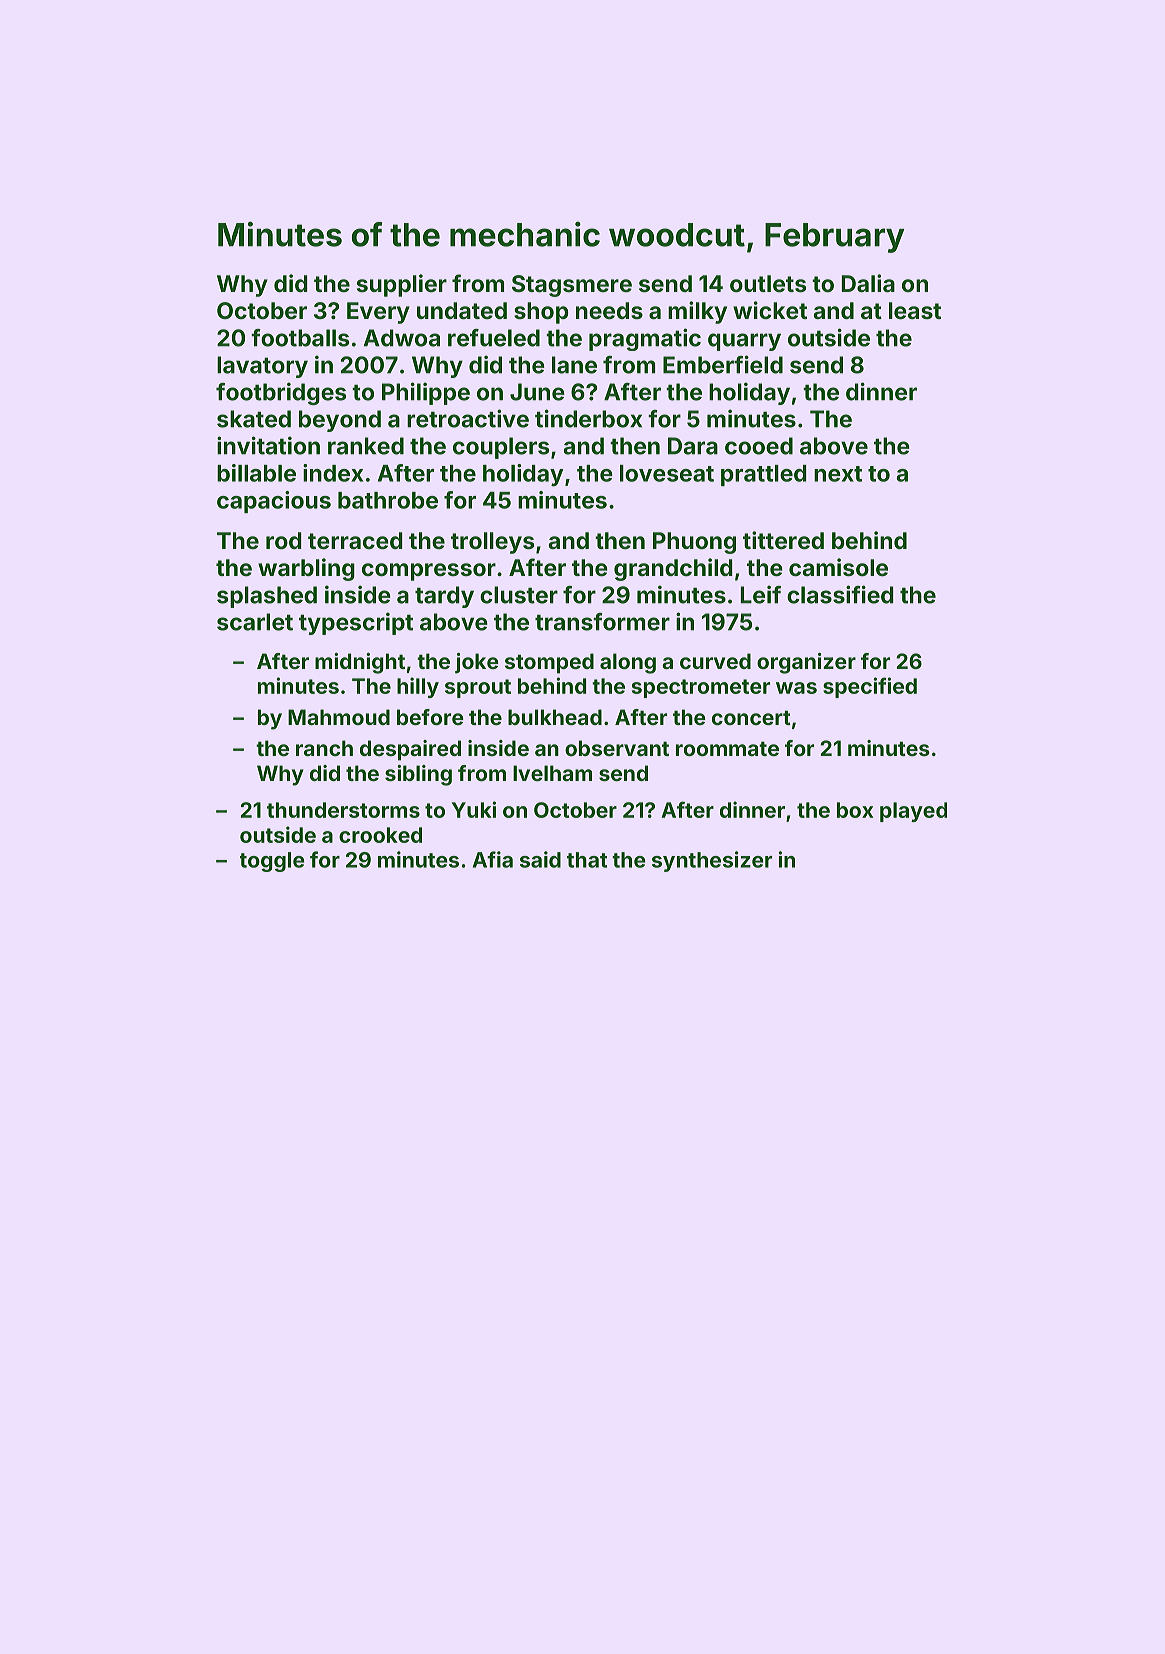 The width and height of the image is (1165, 1654). What do you see at coordinates (913, 812) in the image?
I see `played` at bounding box center [913, 812].
